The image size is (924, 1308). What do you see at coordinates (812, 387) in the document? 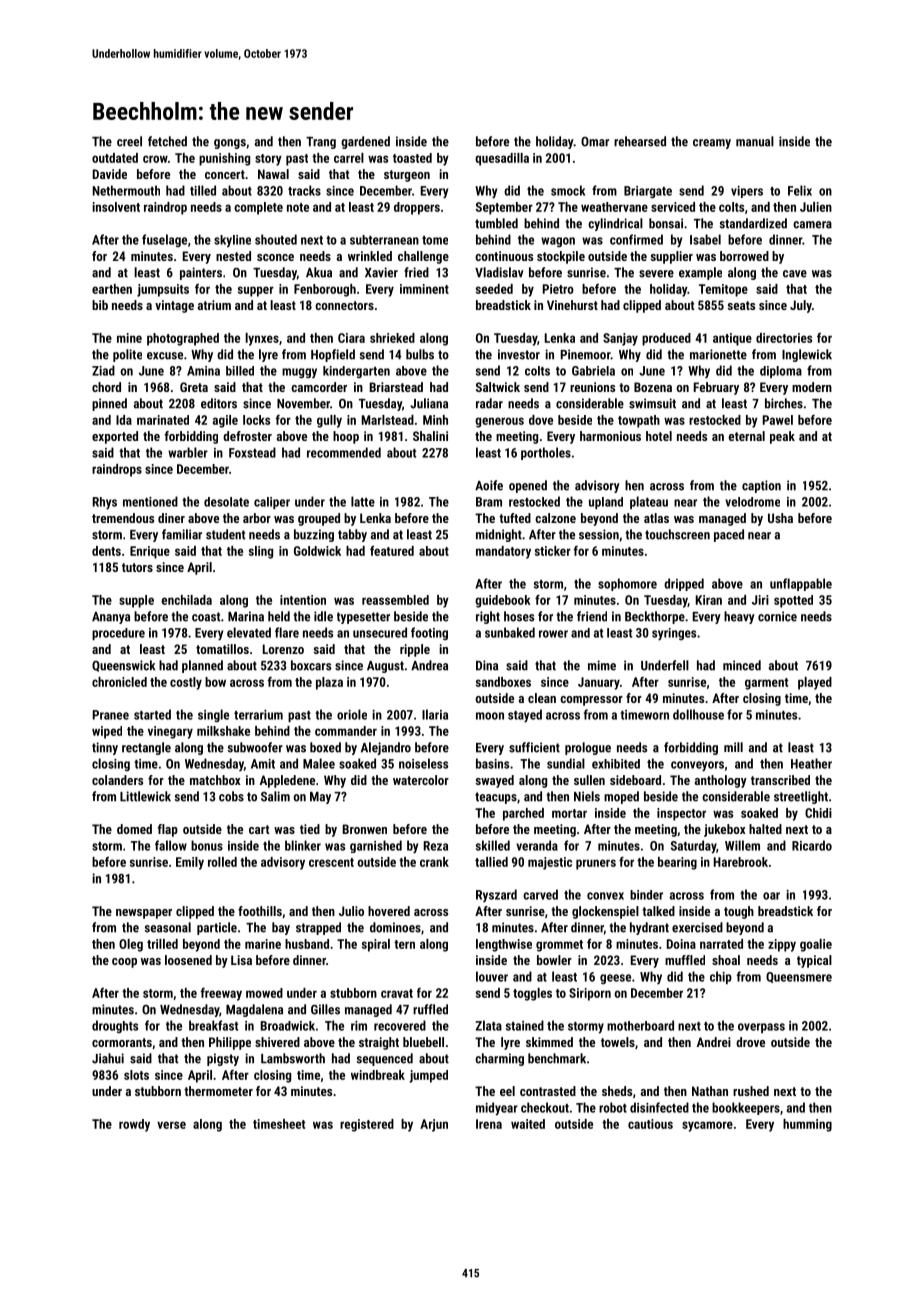
I see `modern` at bounding box center [812, 387].
